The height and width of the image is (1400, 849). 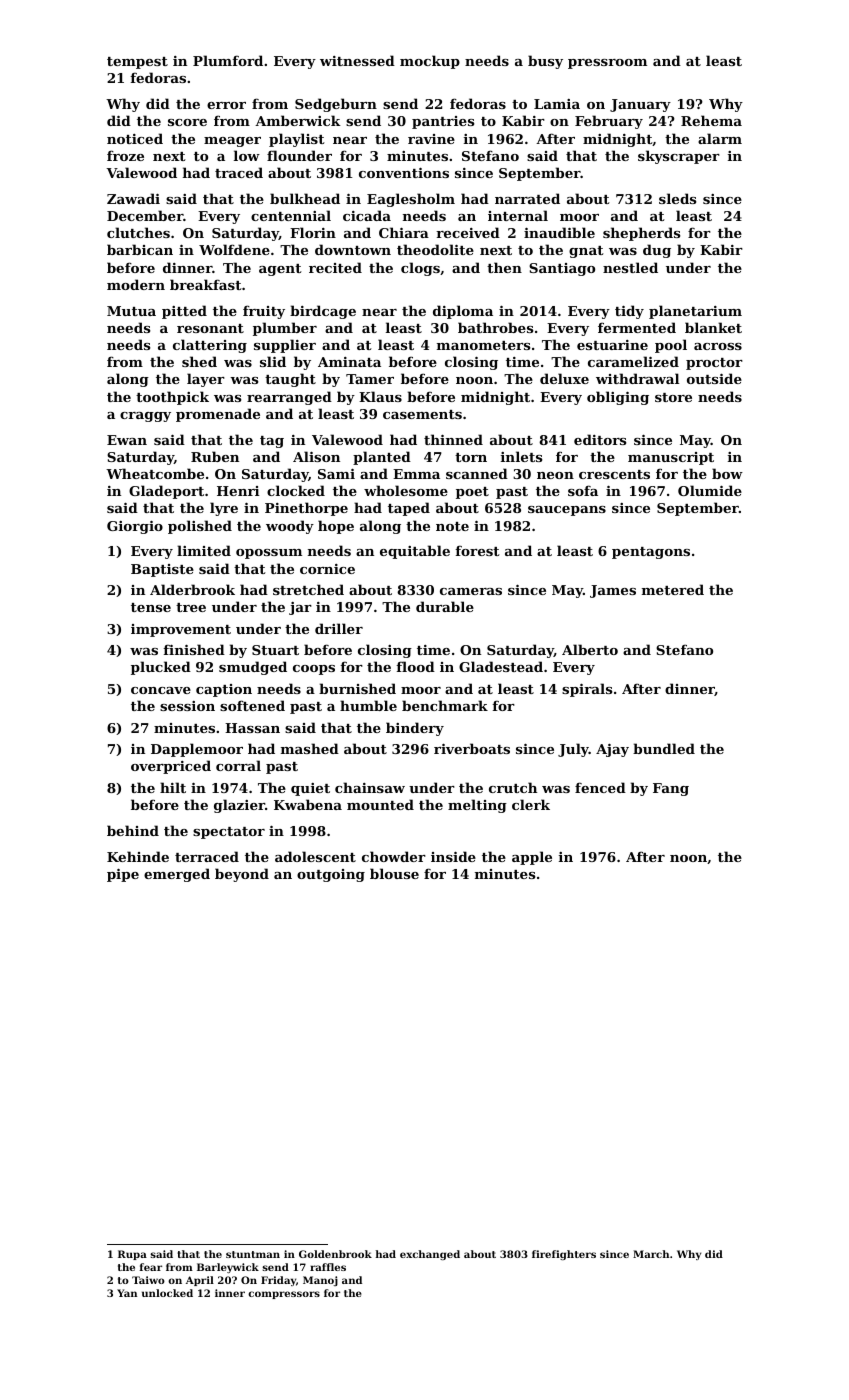 I want to click on forest, so click(x=477, y=550).
